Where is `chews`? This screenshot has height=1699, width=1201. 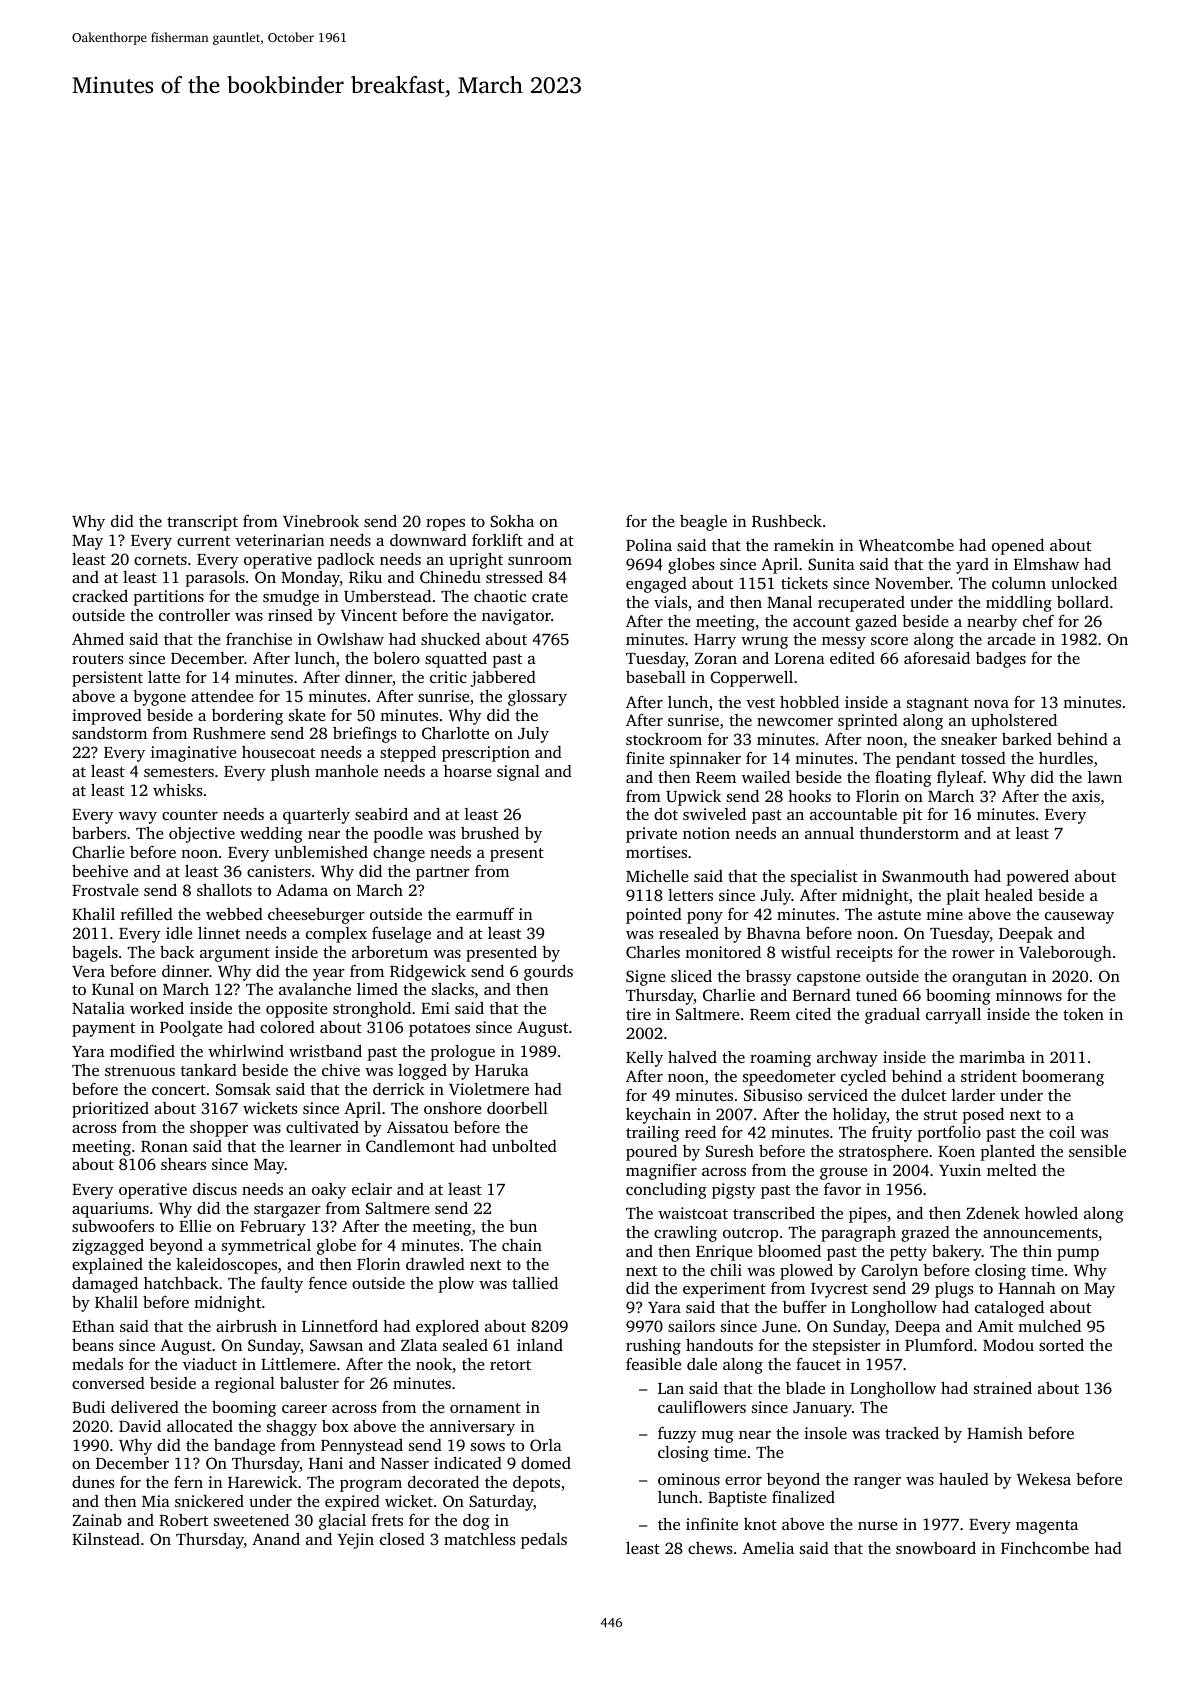
chews is located at coordinates (710, 1548).
